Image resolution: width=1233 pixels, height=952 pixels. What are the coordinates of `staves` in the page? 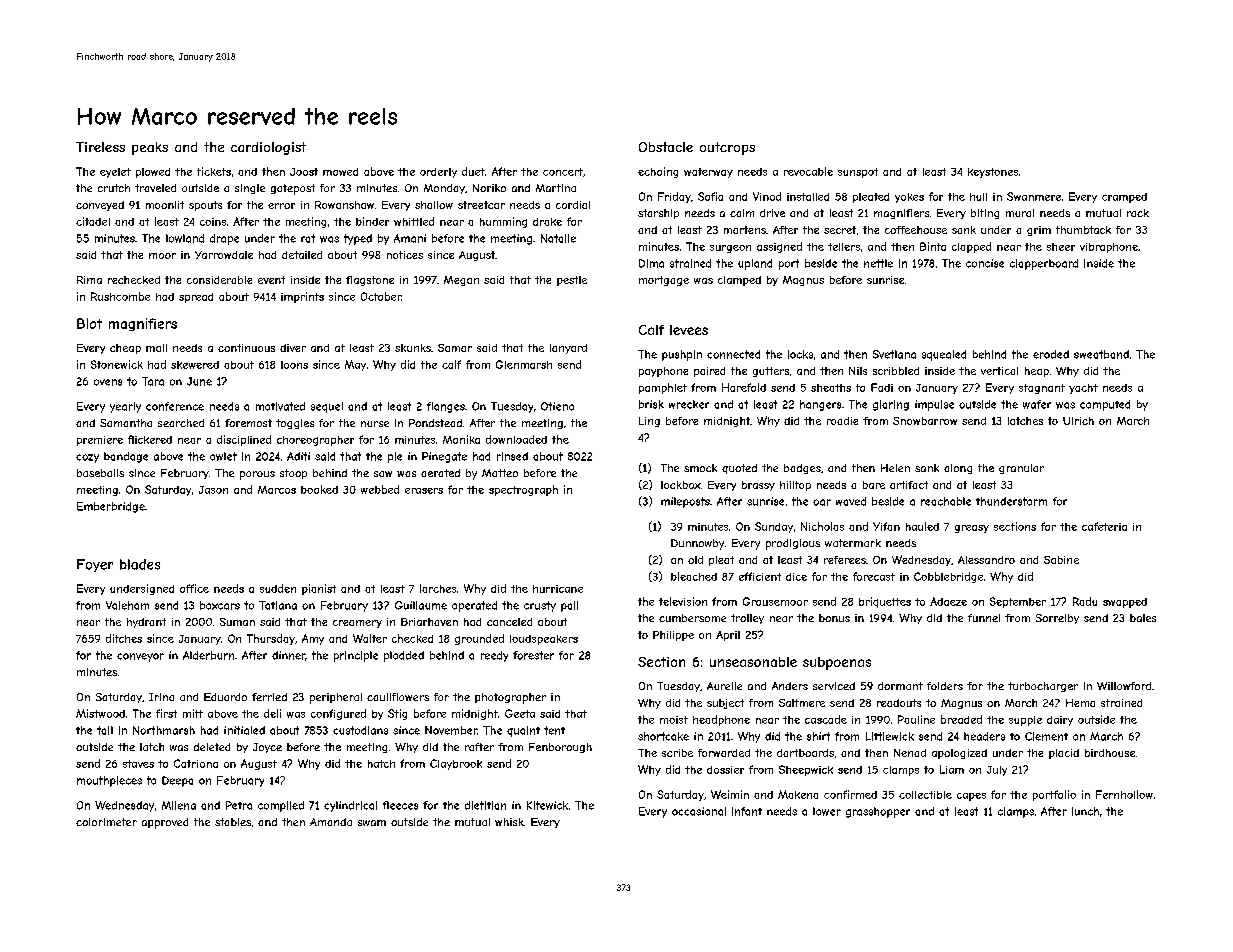 It's located at (138, 764).
